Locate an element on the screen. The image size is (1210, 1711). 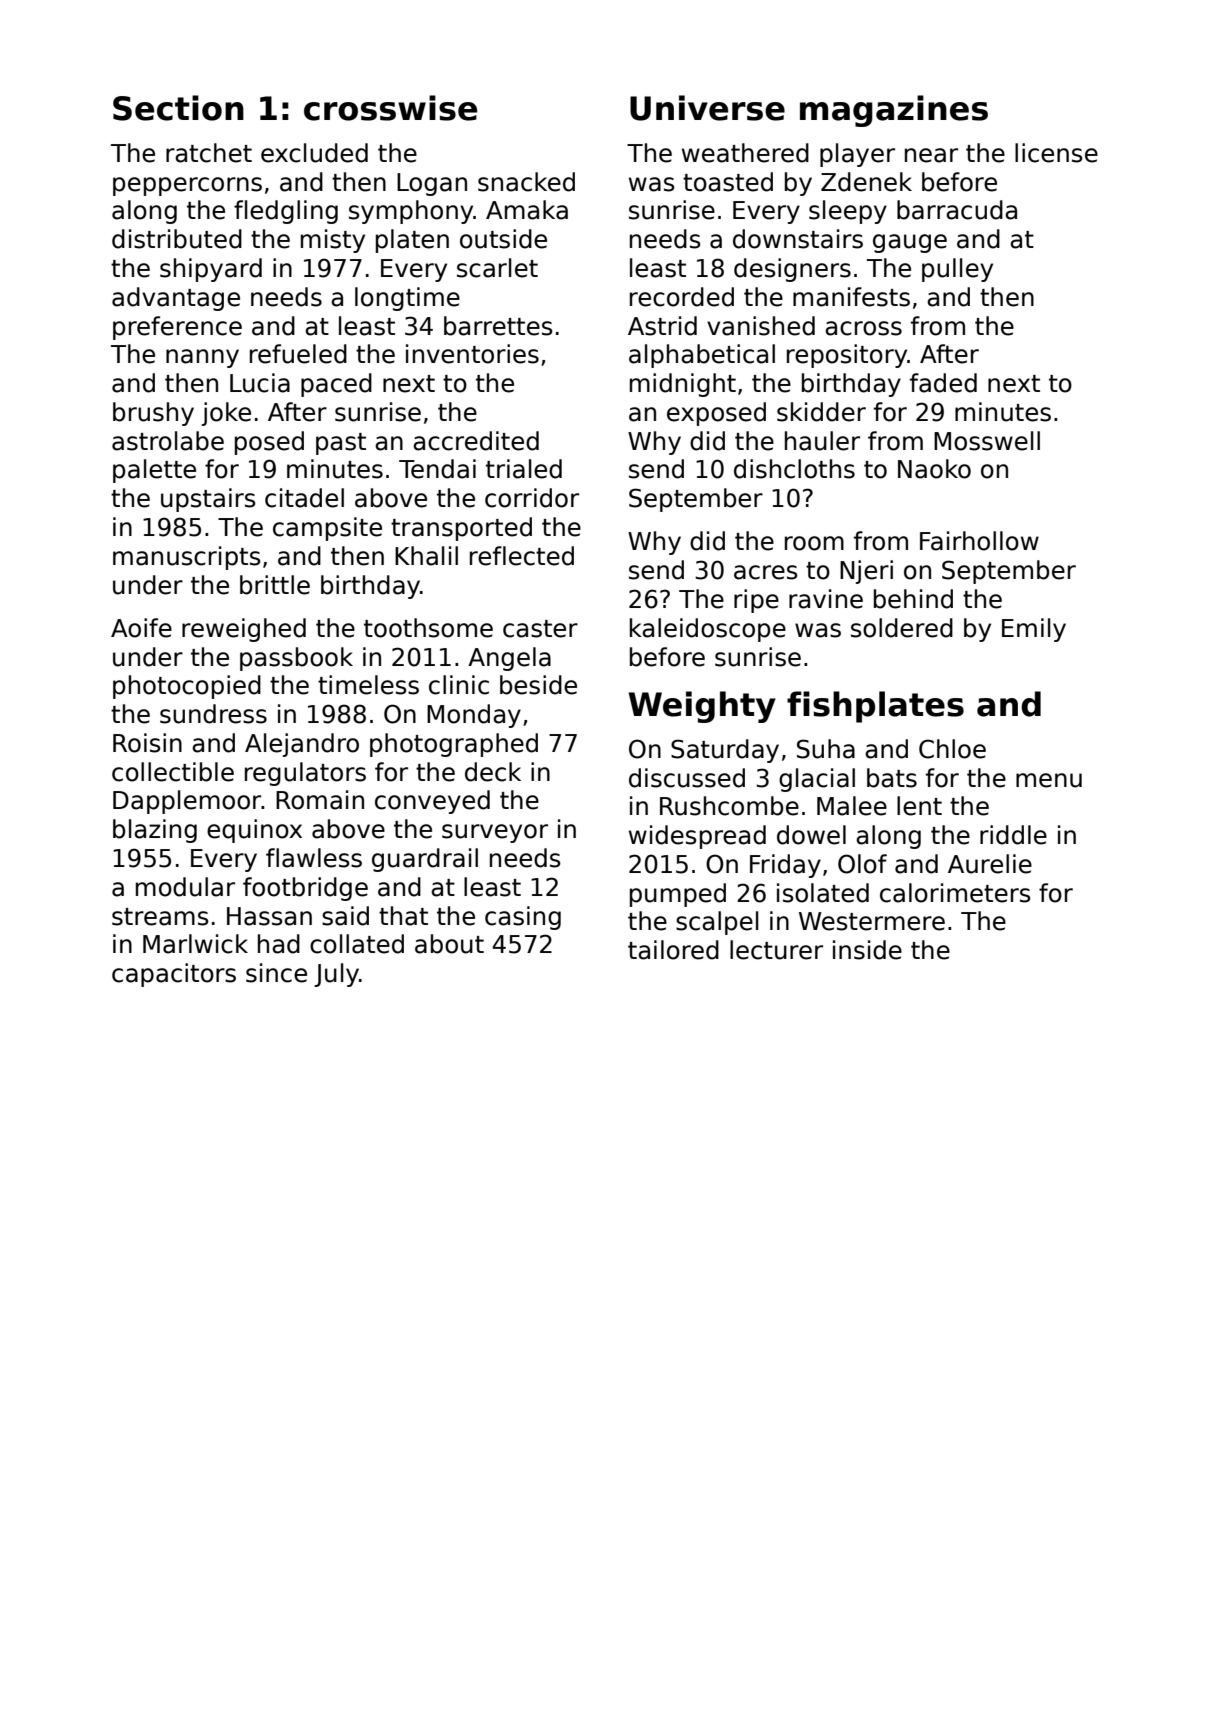
timeless is located at coordinates (368, 685).
